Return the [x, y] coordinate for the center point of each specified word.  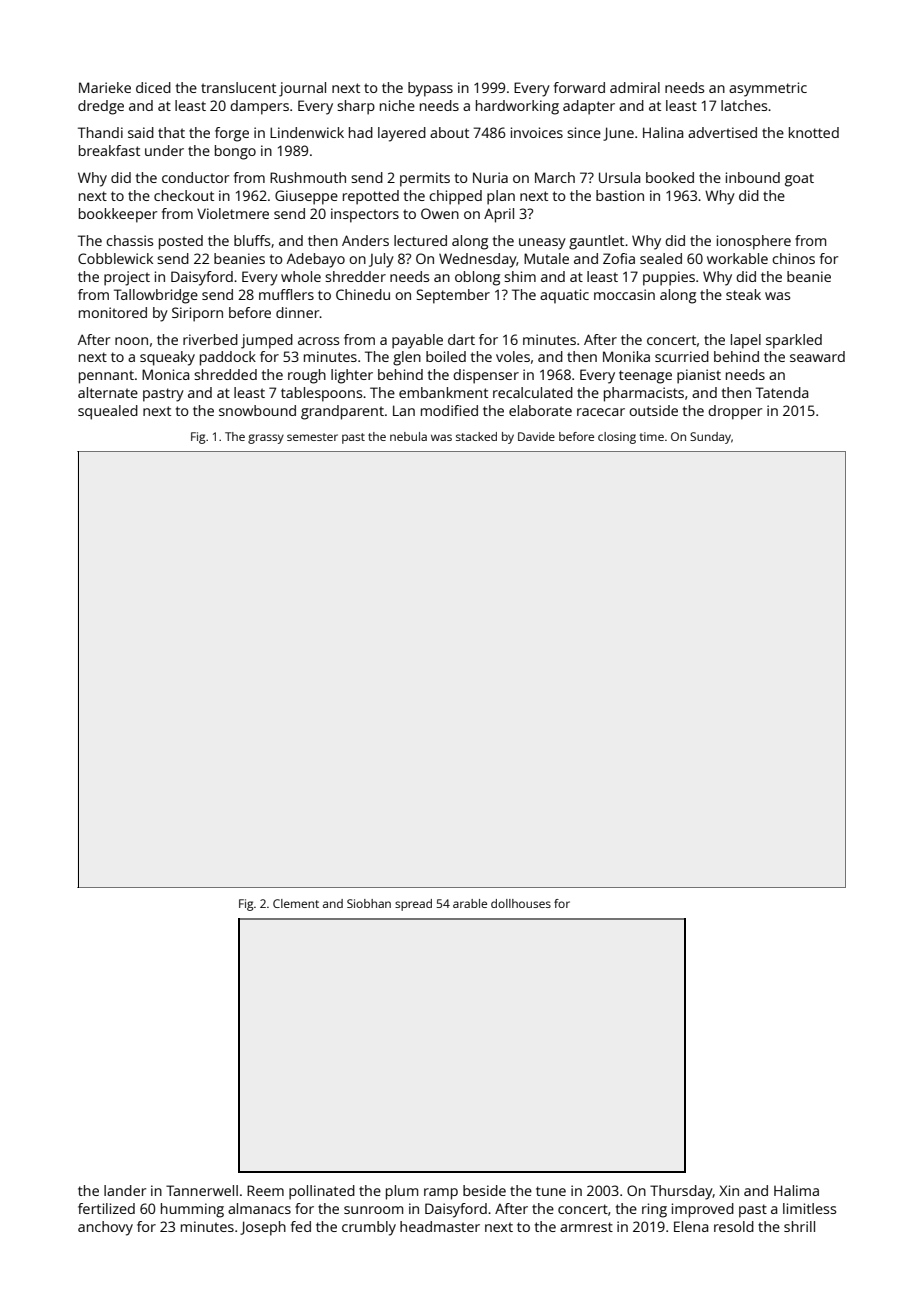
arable [470, 903]
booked [670, 177]
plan [501, 197]
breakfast [109, 150]
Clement [296, 903]
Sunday [710, 438]
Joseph [263, 1228]
